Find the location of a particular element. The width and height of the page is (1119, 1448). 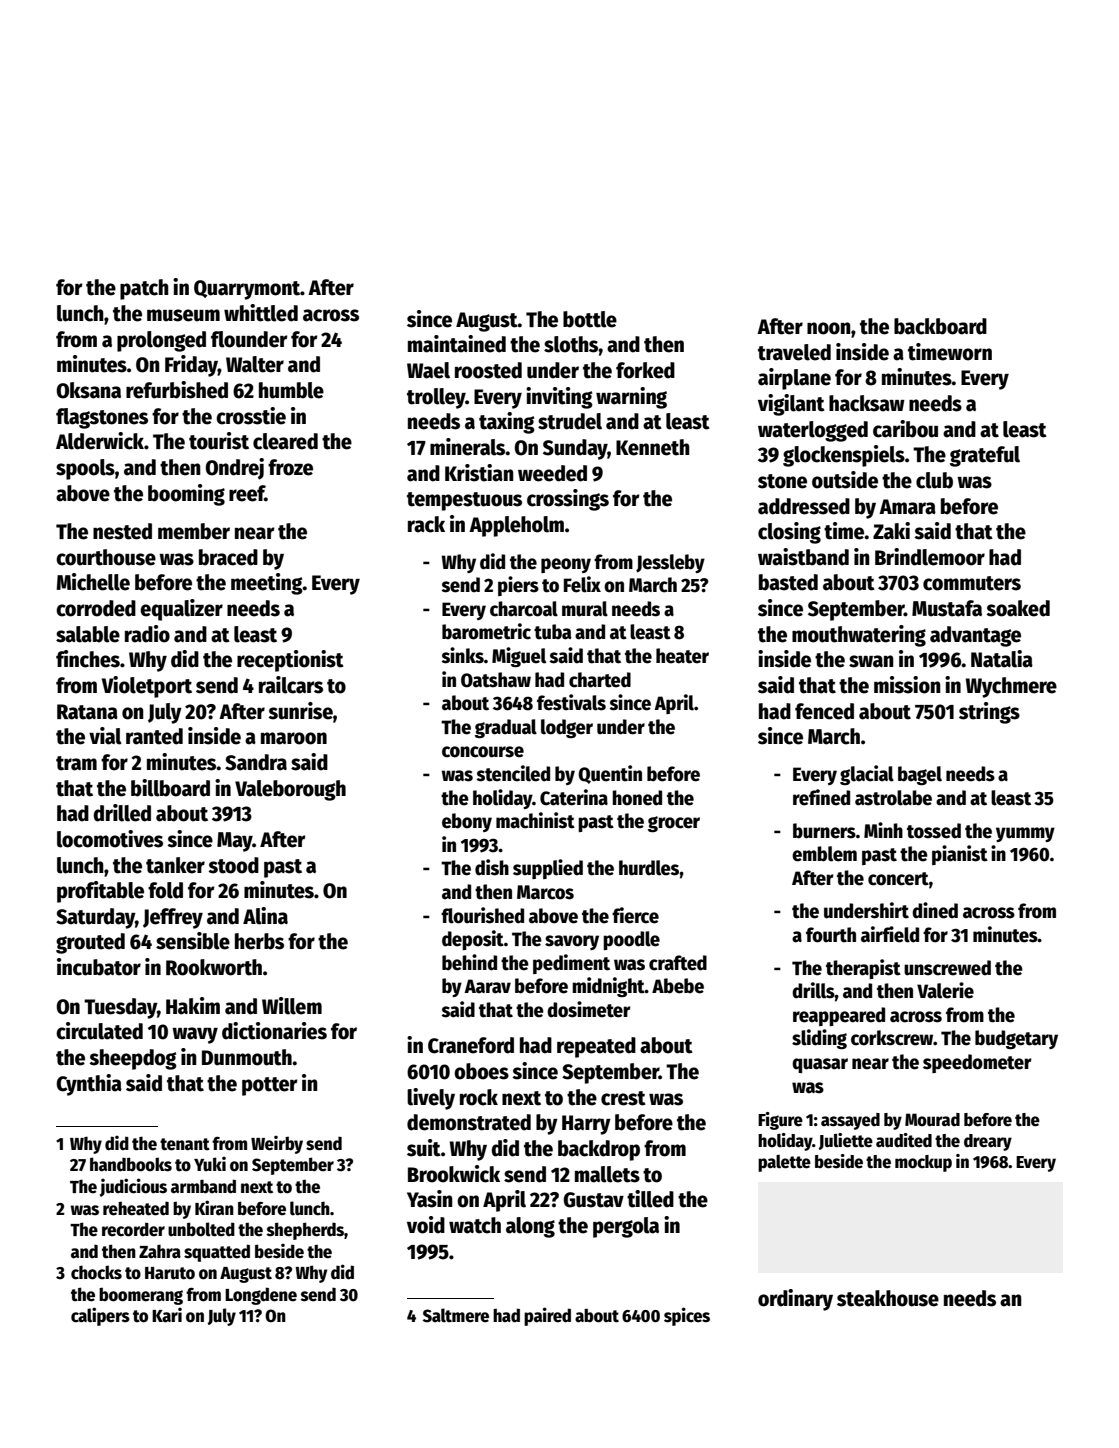

backboard is located at coordinates (940, 326).
